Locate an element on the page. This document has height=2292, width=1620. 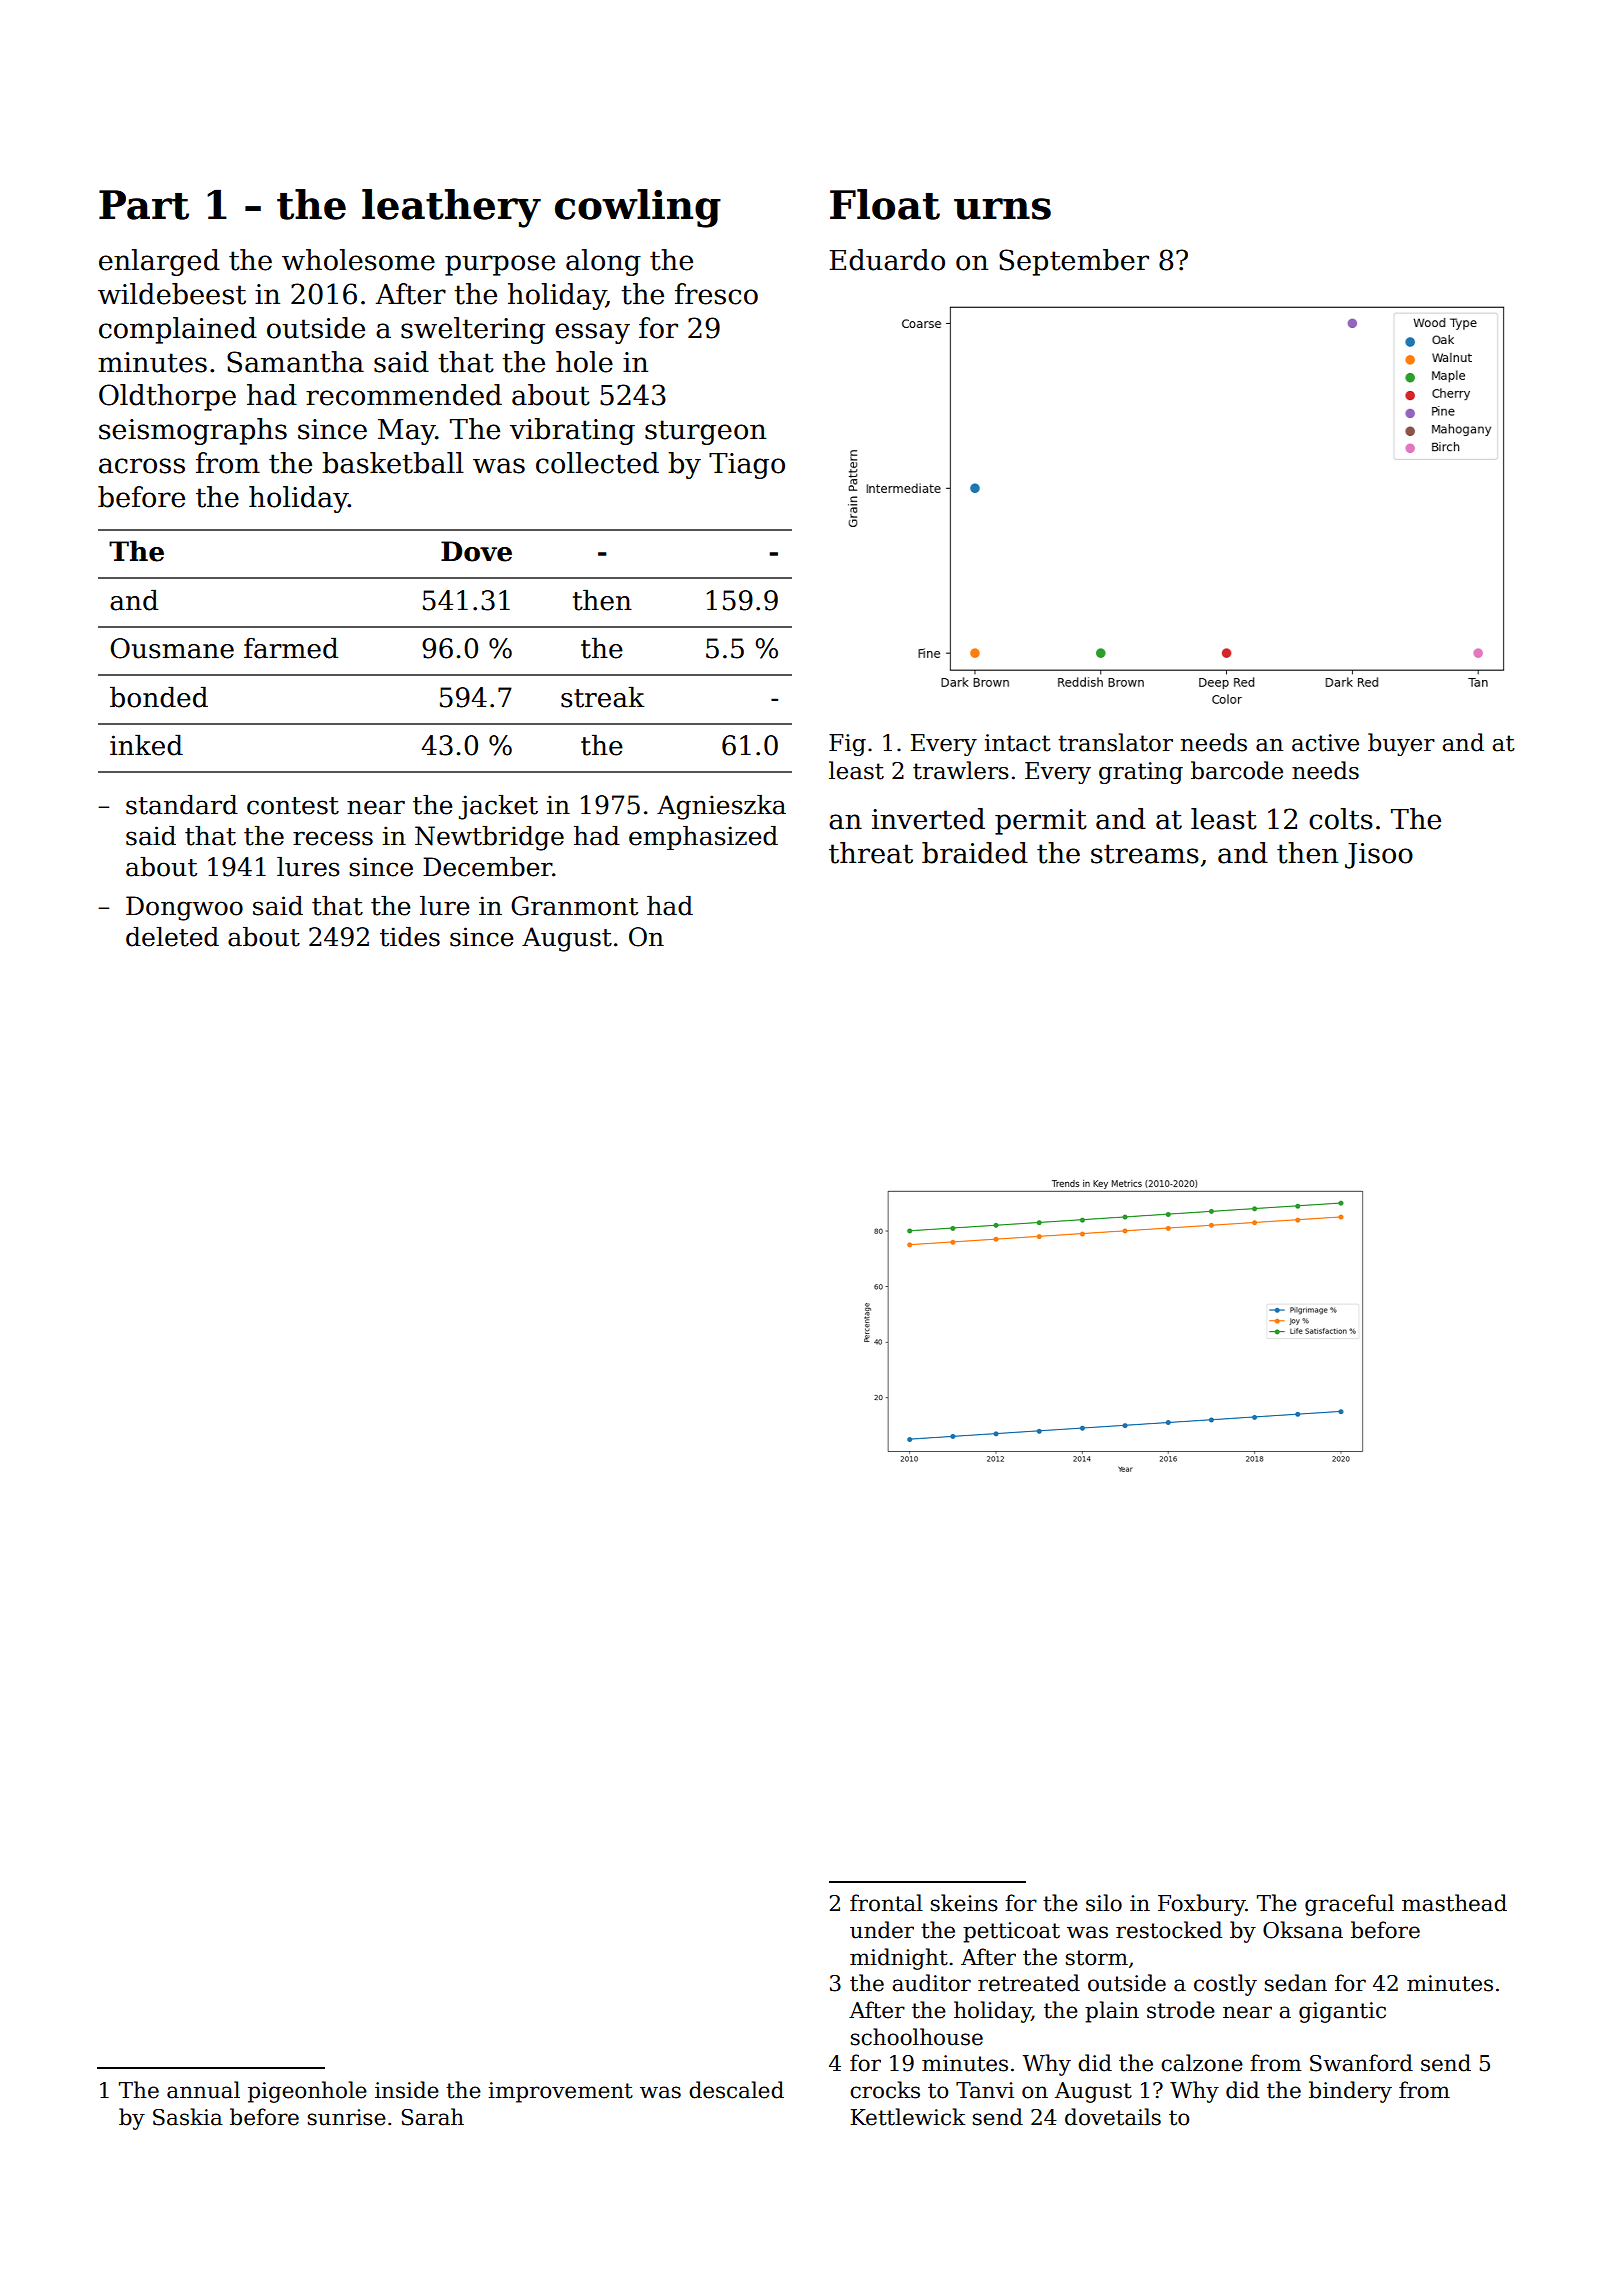
farmed is located at coordinates (291, 648).
